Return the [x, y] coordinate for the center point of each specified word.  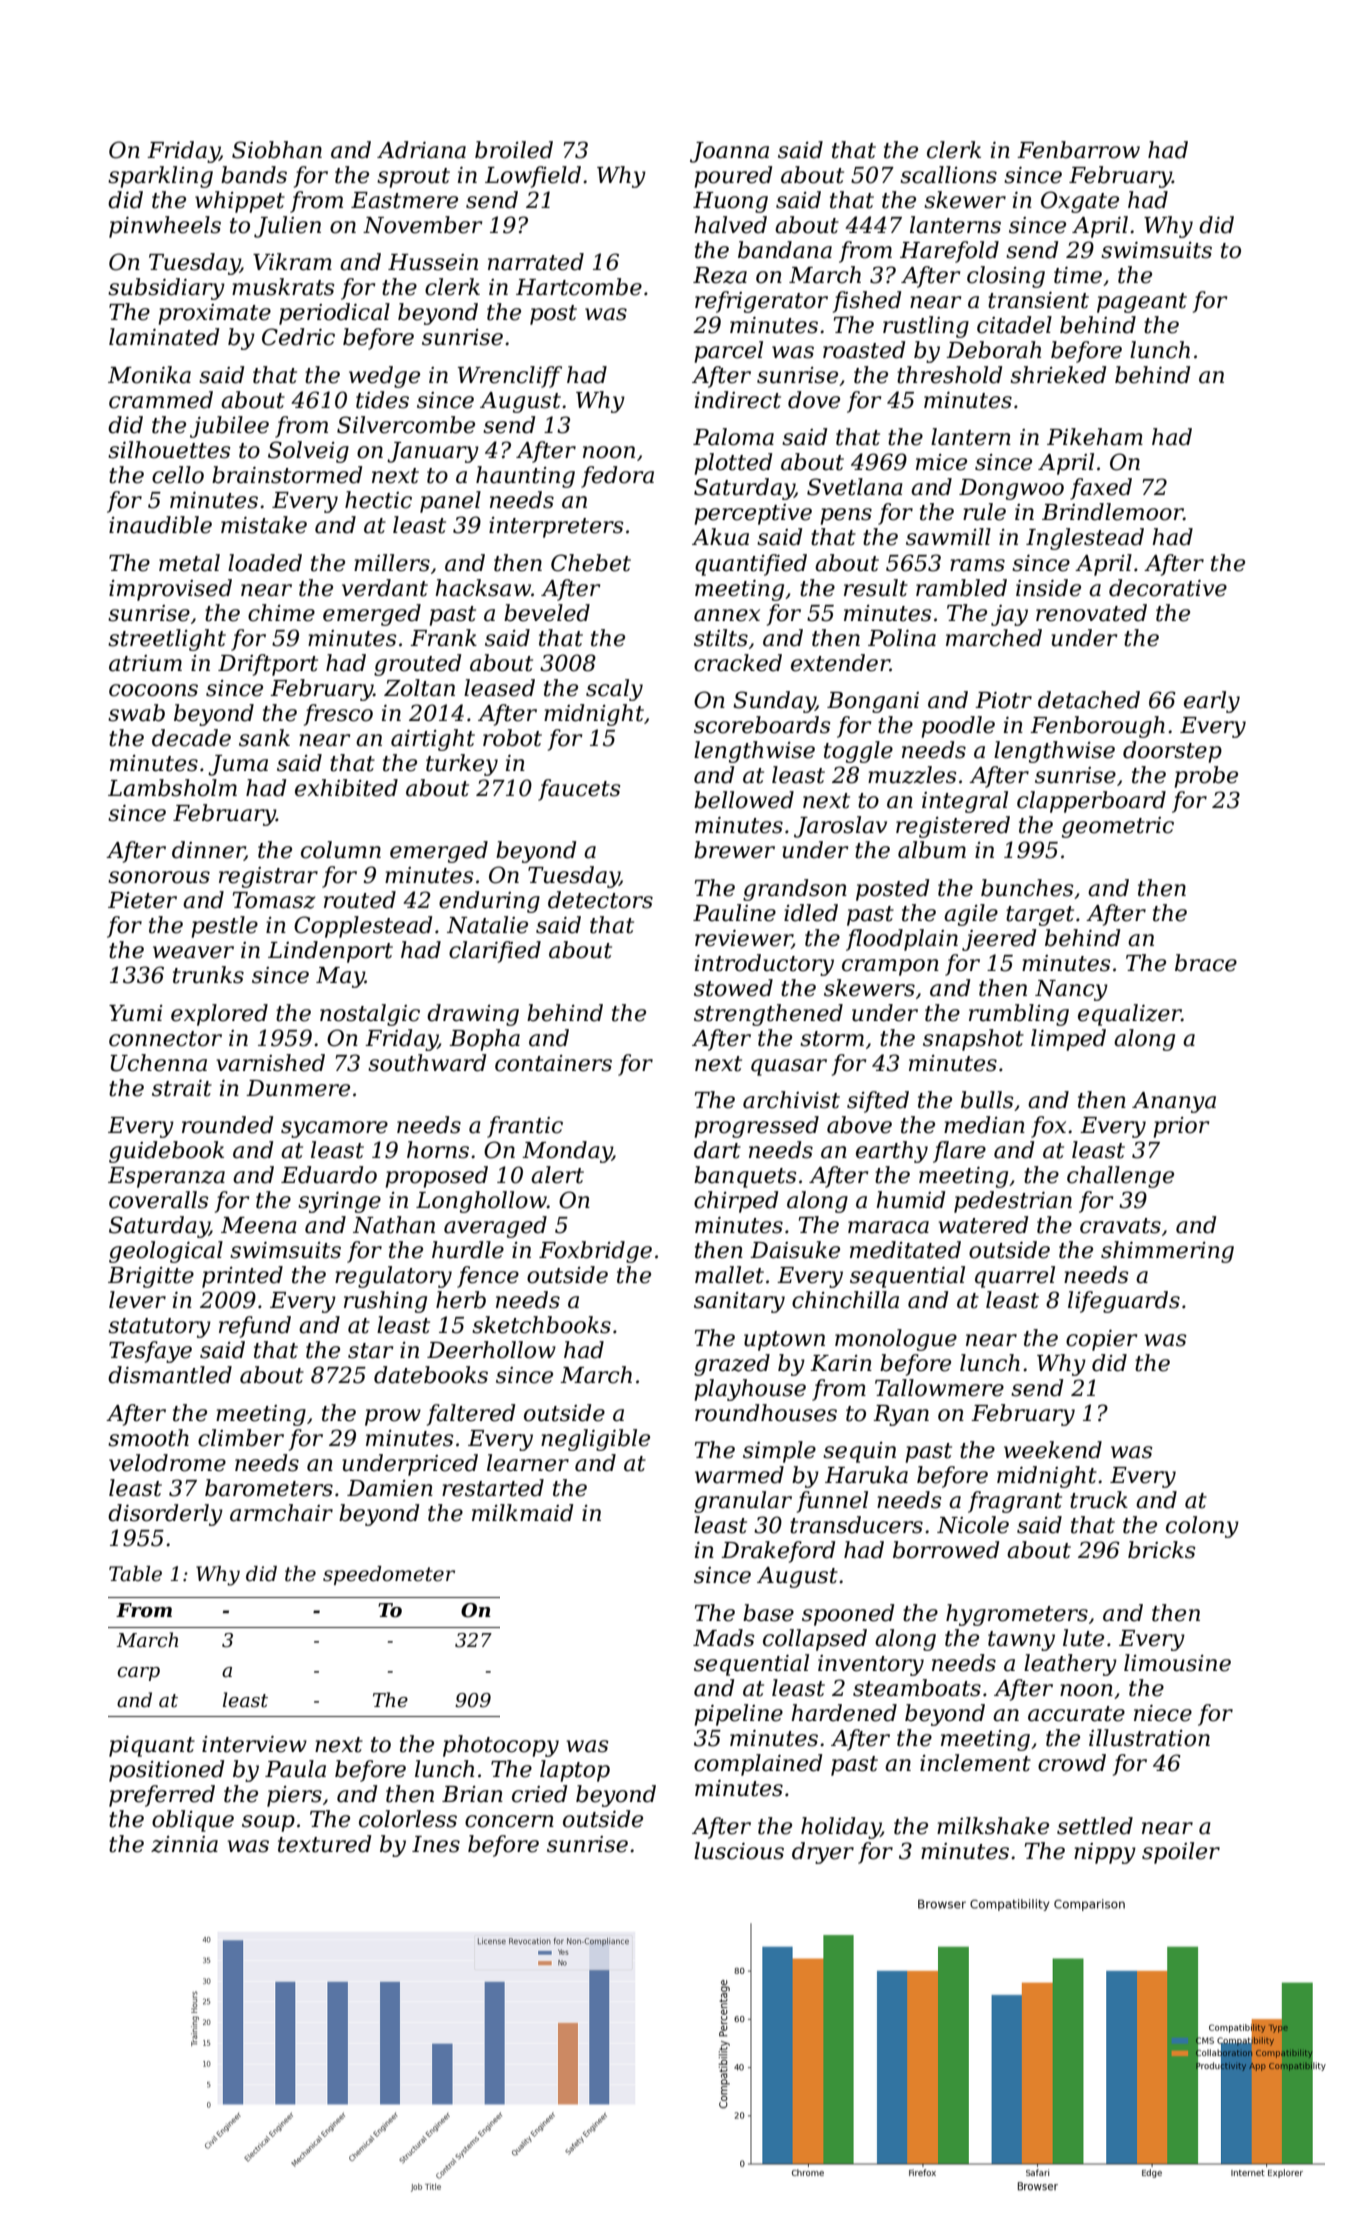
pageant [1142, 303]
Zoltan [419, 688]
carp [138, 1674]
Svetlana [855, 487]
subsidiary [166, 289]
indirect [738, 400]
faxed [1101, 489]
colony [1202, 1527]
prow [393, 1417]
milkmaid [522, 1513]
